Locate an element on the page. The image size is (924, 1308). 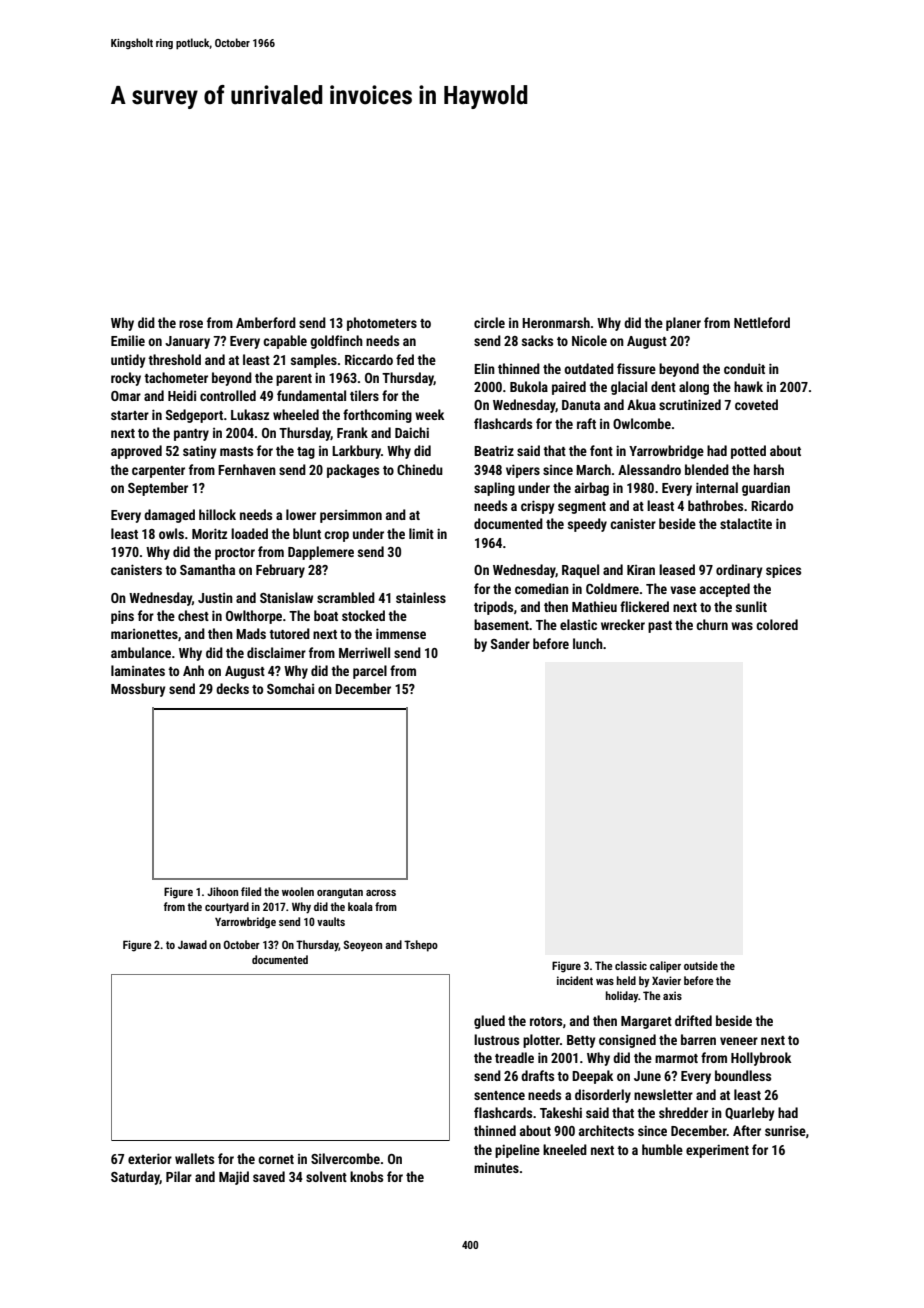
sunlit is located at coordinates (751, 606).
